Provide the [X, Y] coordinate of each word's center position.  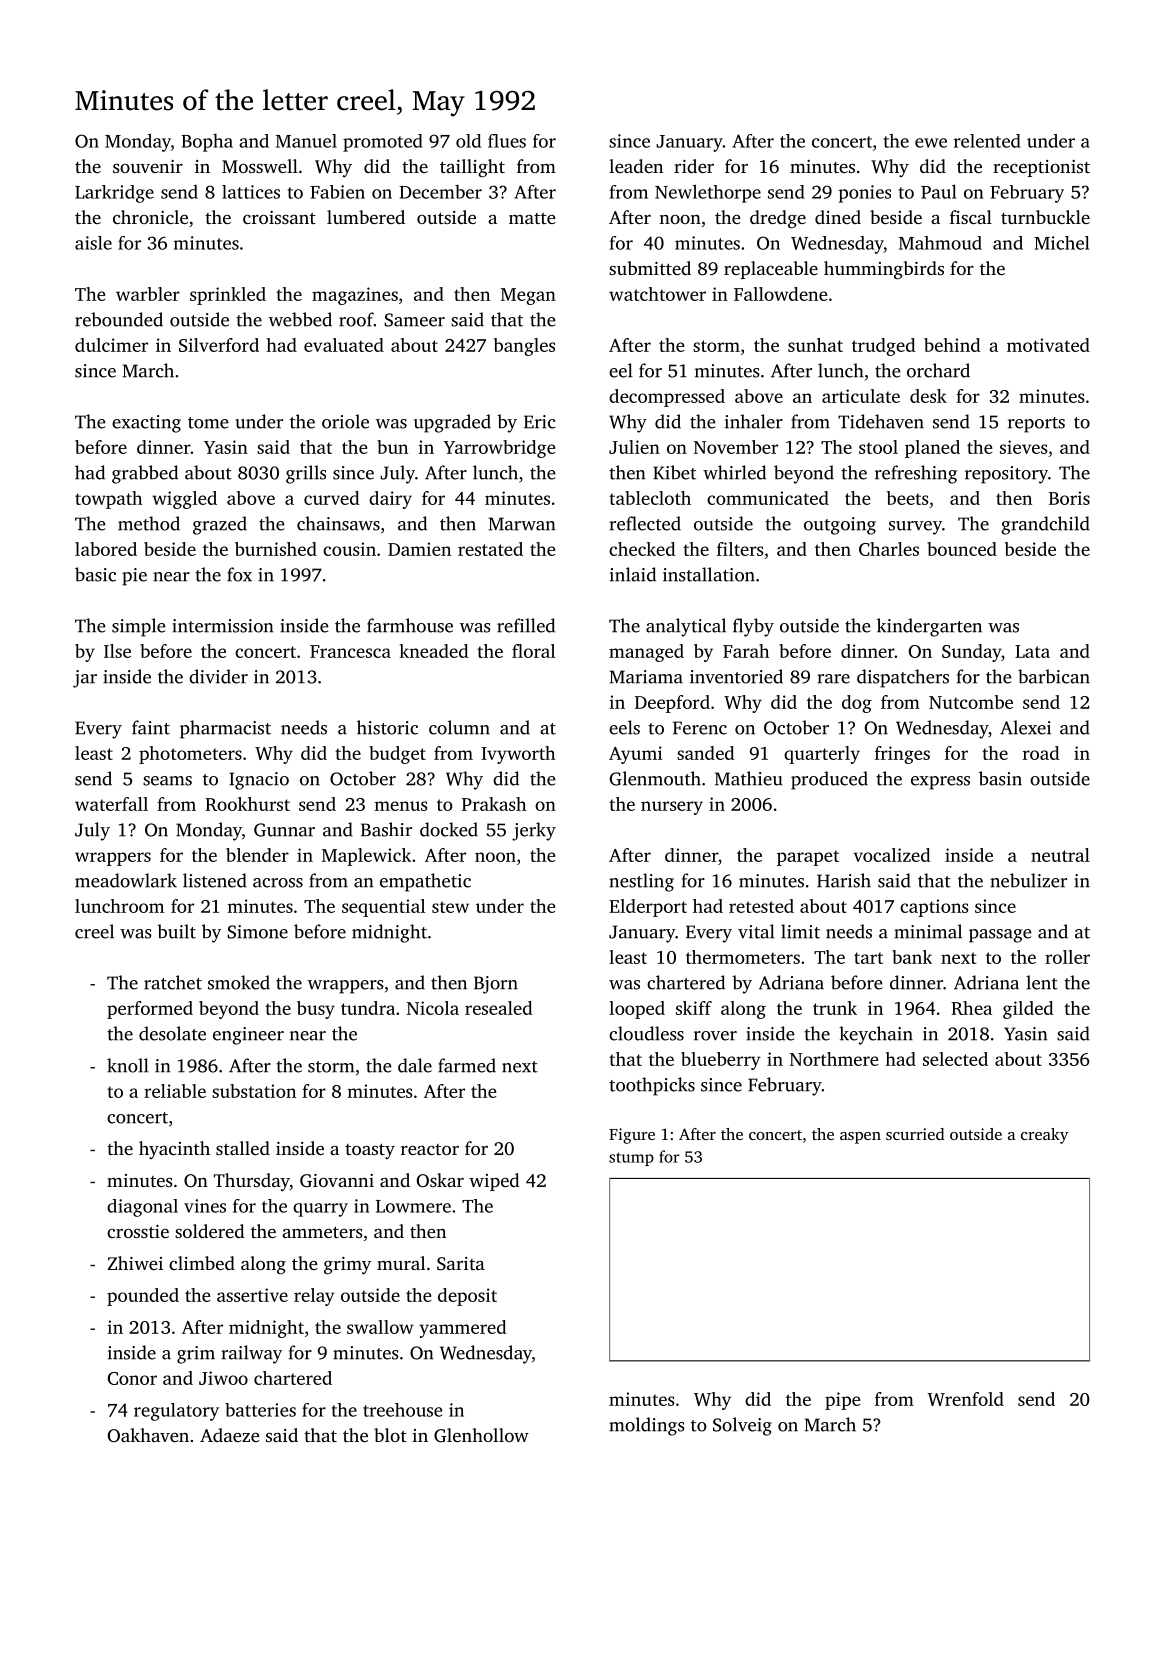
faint [151, 727]
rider [694, 166]
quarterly [822, 755]
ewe [931, 143]
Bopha [207, 143]
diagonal [142, 1208]
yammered [463, 1329]
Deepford [672, 704]
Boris [1069, 498]
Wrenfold [965, 1399]
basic [95, 574]
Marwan [521, 524]
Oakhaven [148, 1435]
